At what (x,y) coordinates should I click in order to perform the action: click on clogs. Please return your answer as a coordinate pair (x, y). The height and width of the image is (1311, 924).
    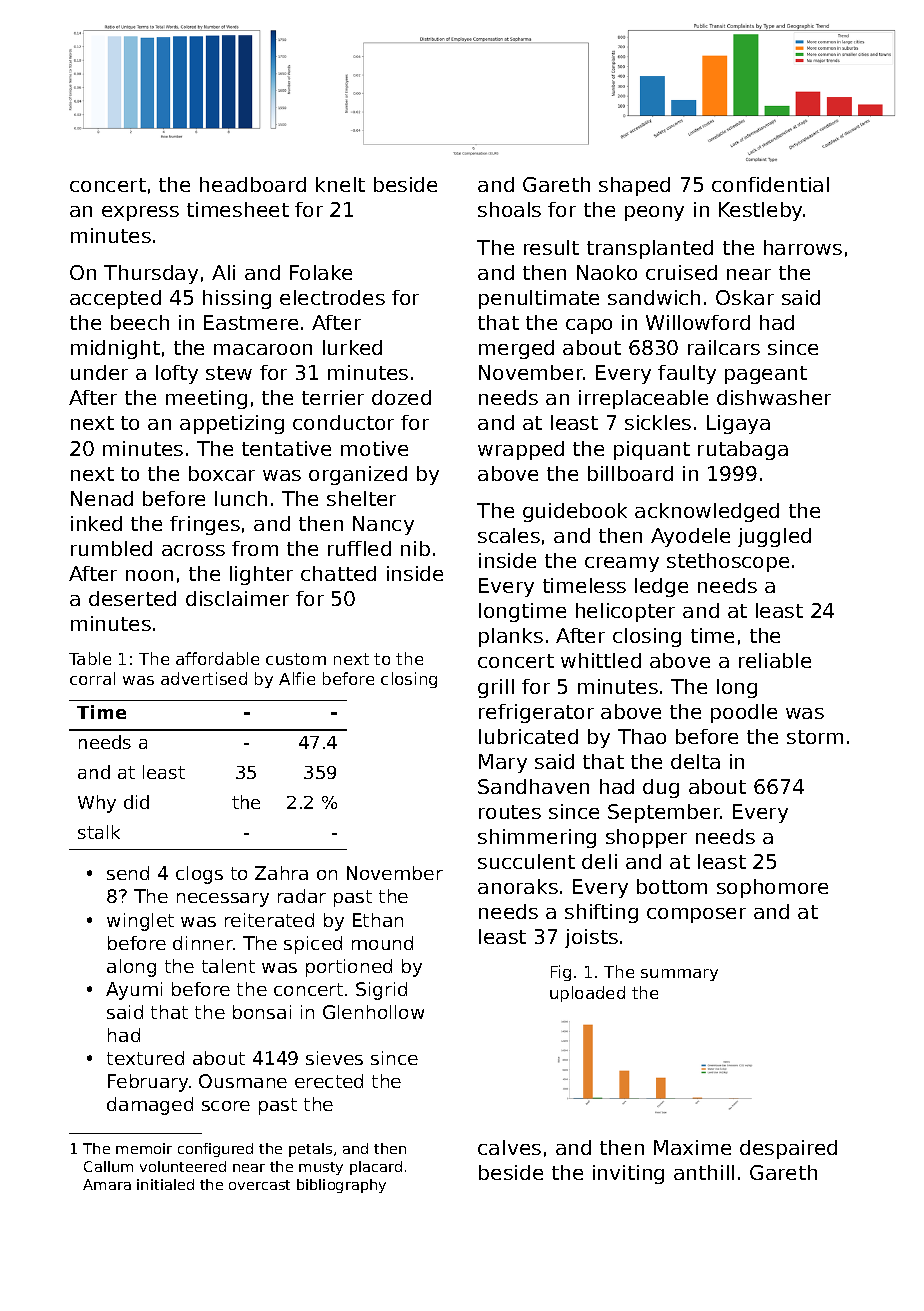
    Looking at the image, I should click on (199, 875).
